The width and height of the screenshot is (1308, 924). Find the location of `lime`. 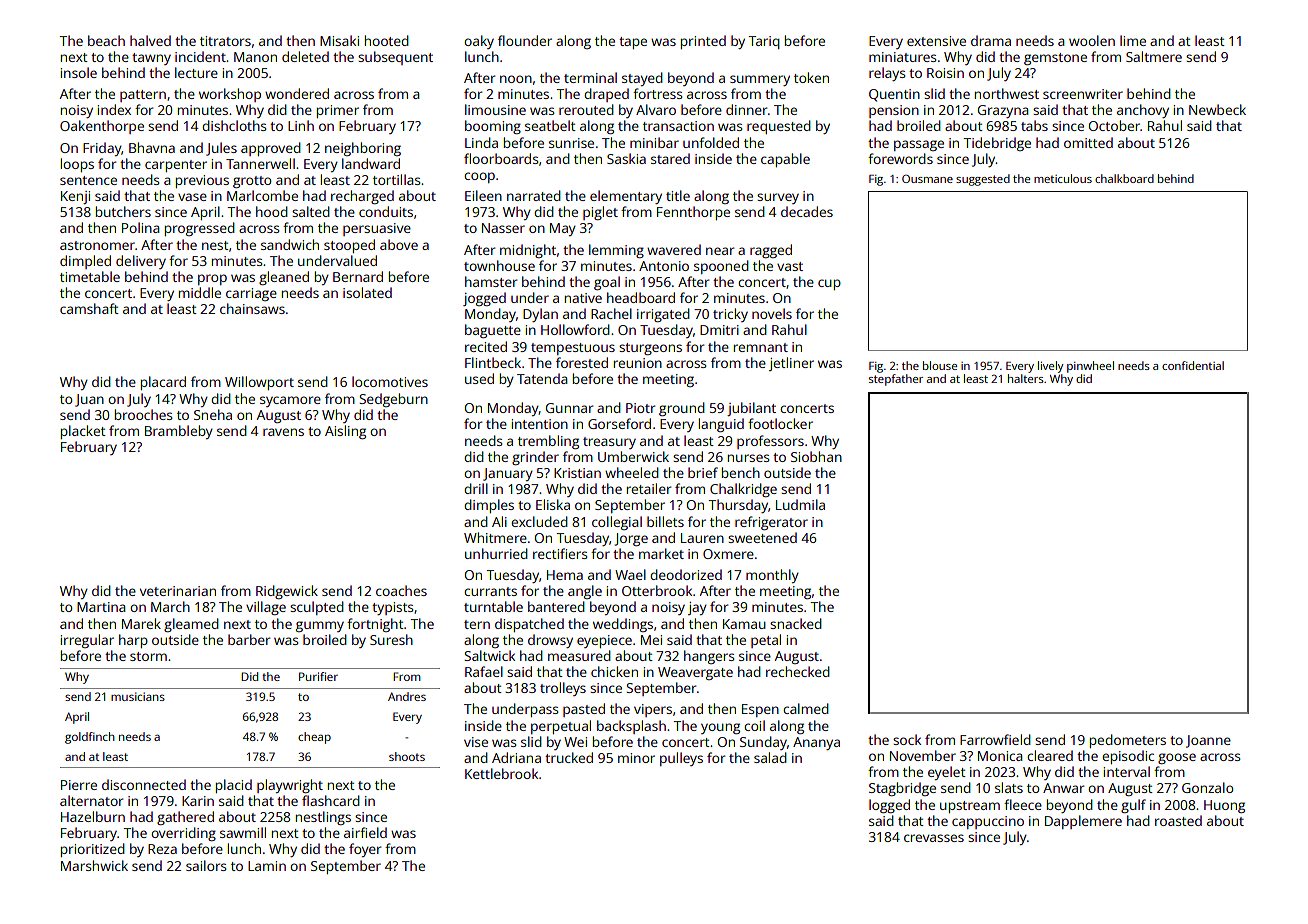

lime is located at coordinates (1133, 40).
